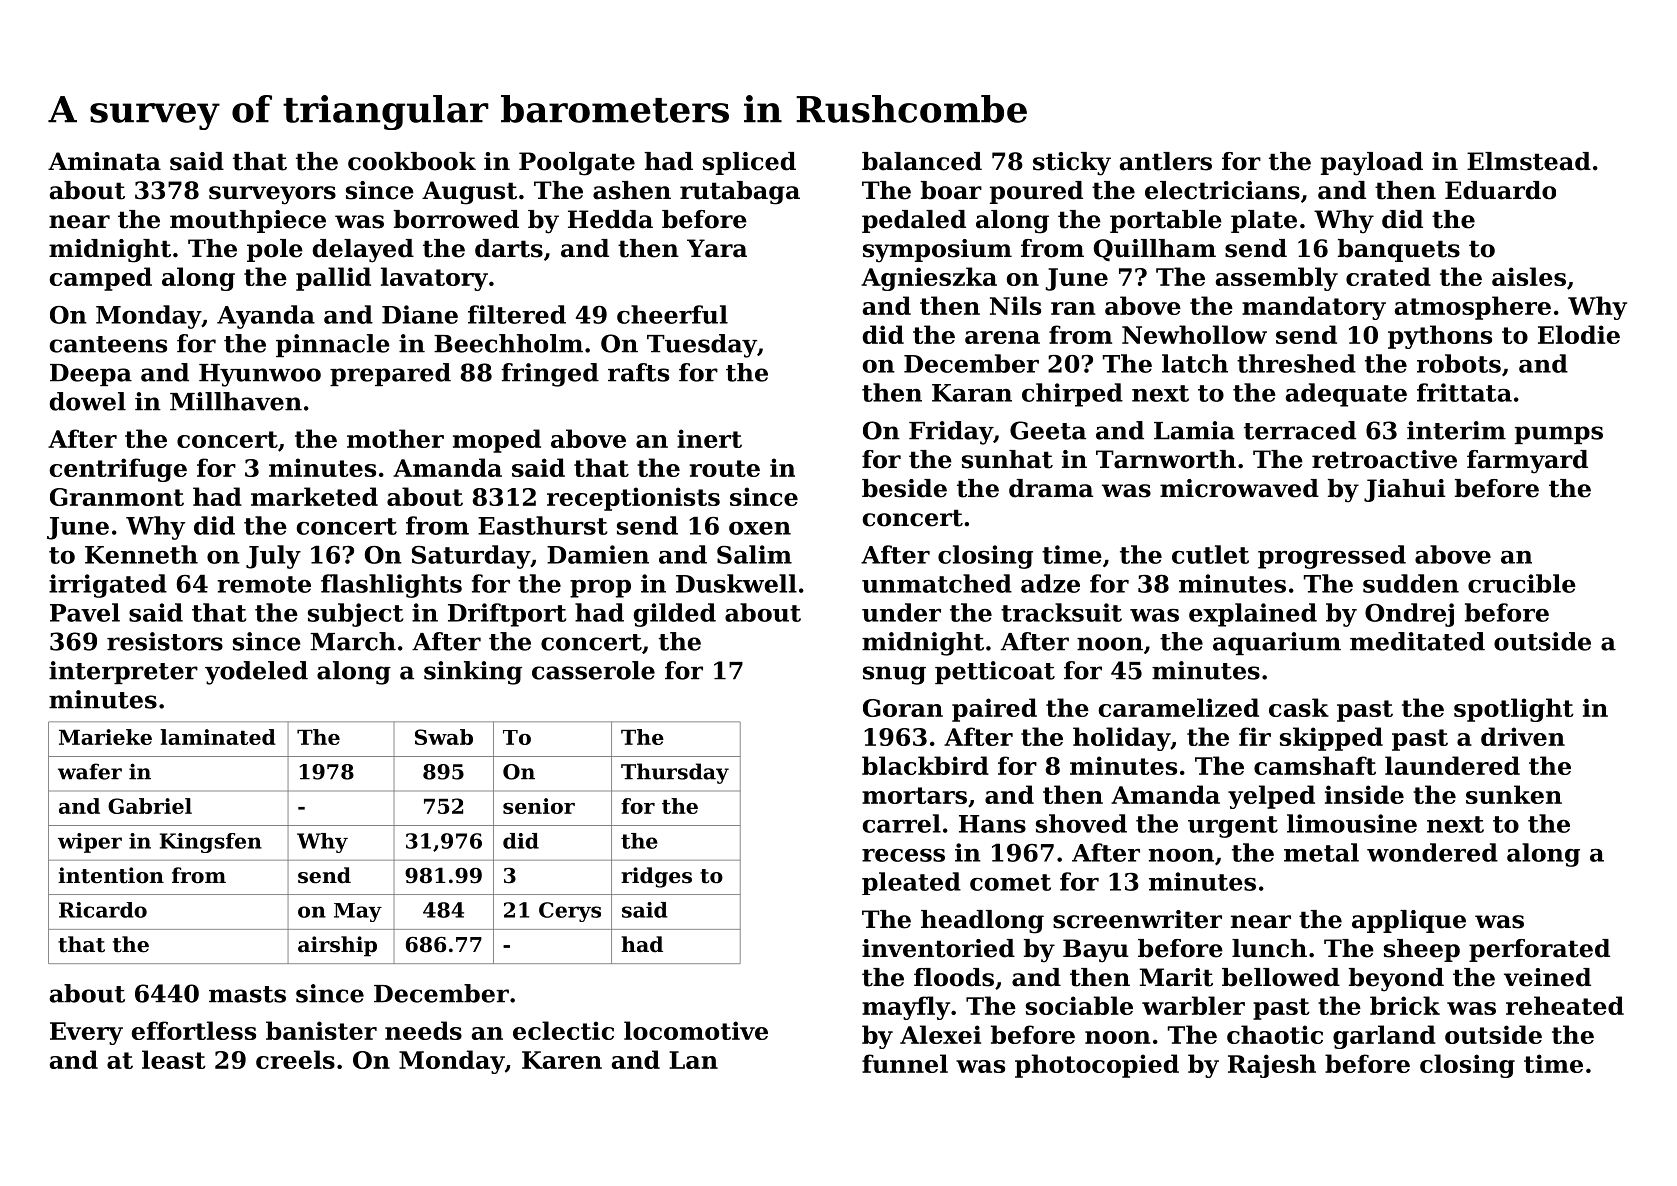 The height and width of the screenshot is (1186, 1677). Describe the element at coordinates (1079, 1005) in the screenshot. I see `sociable` at that location.
